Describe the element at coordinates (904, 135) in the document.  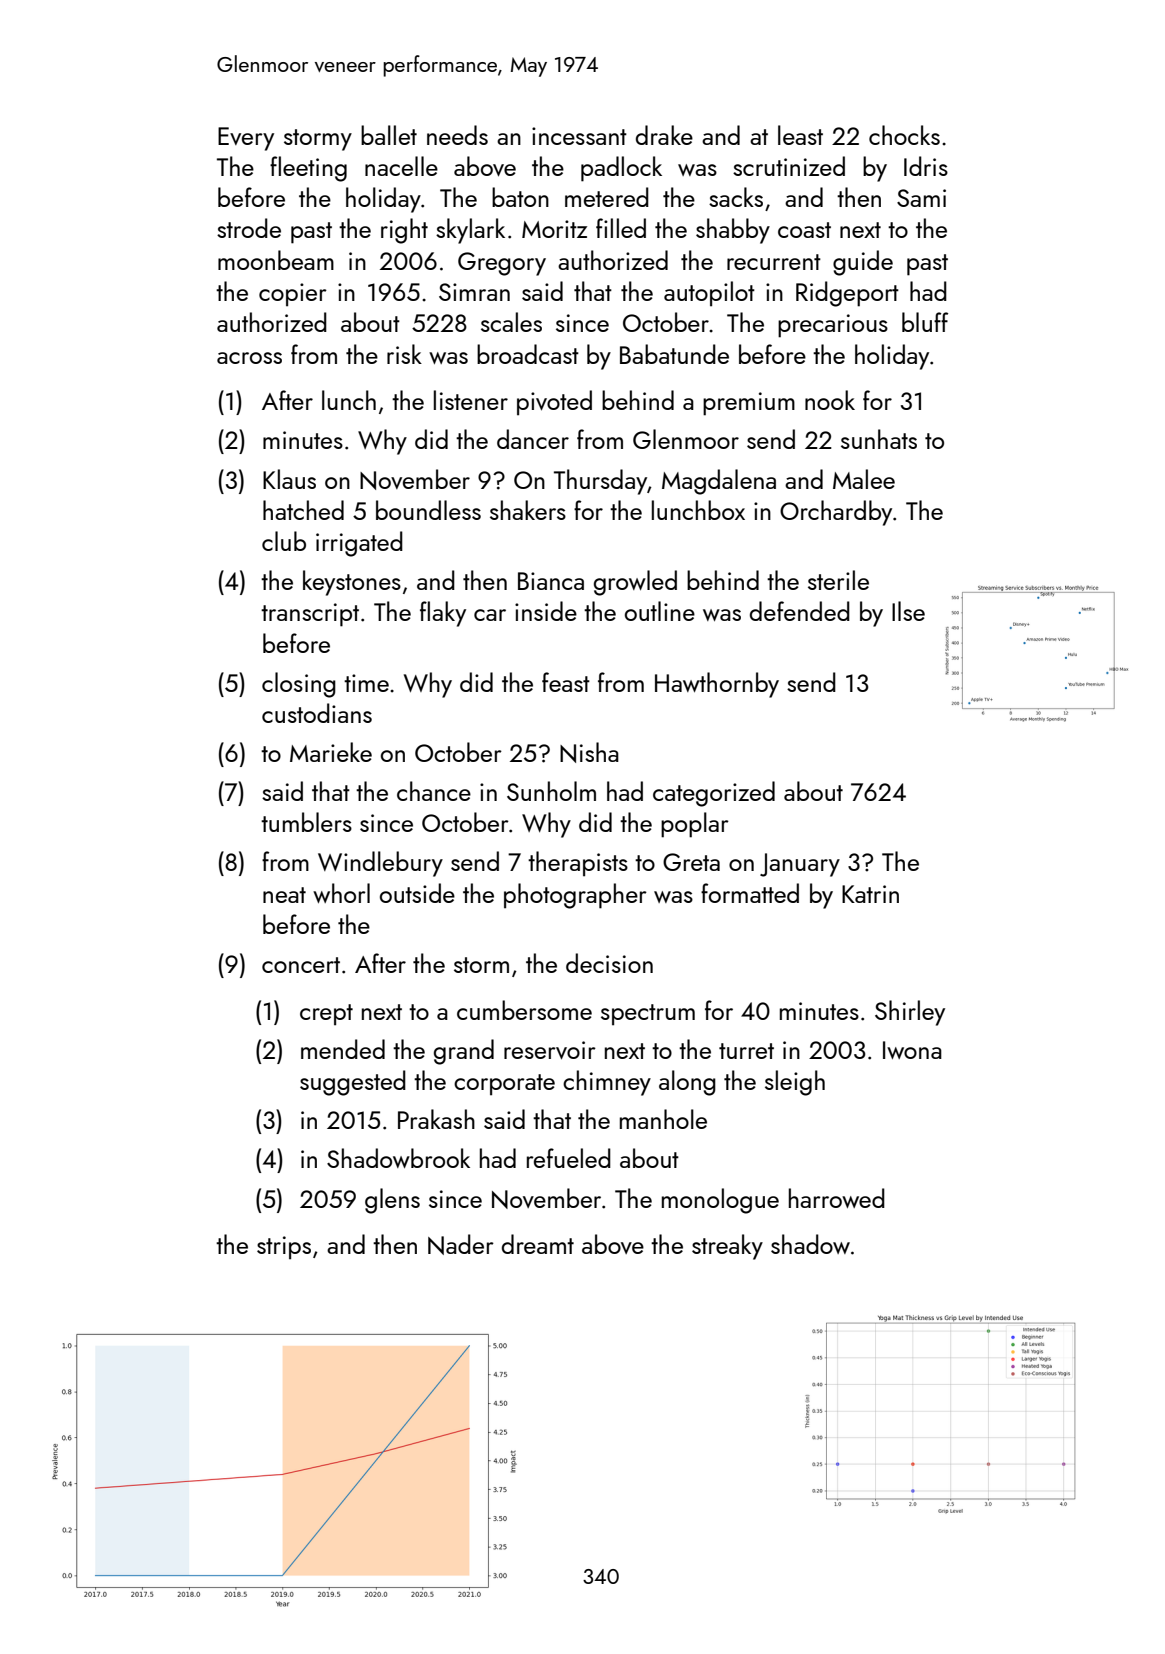
I see `chocks` at that location.
